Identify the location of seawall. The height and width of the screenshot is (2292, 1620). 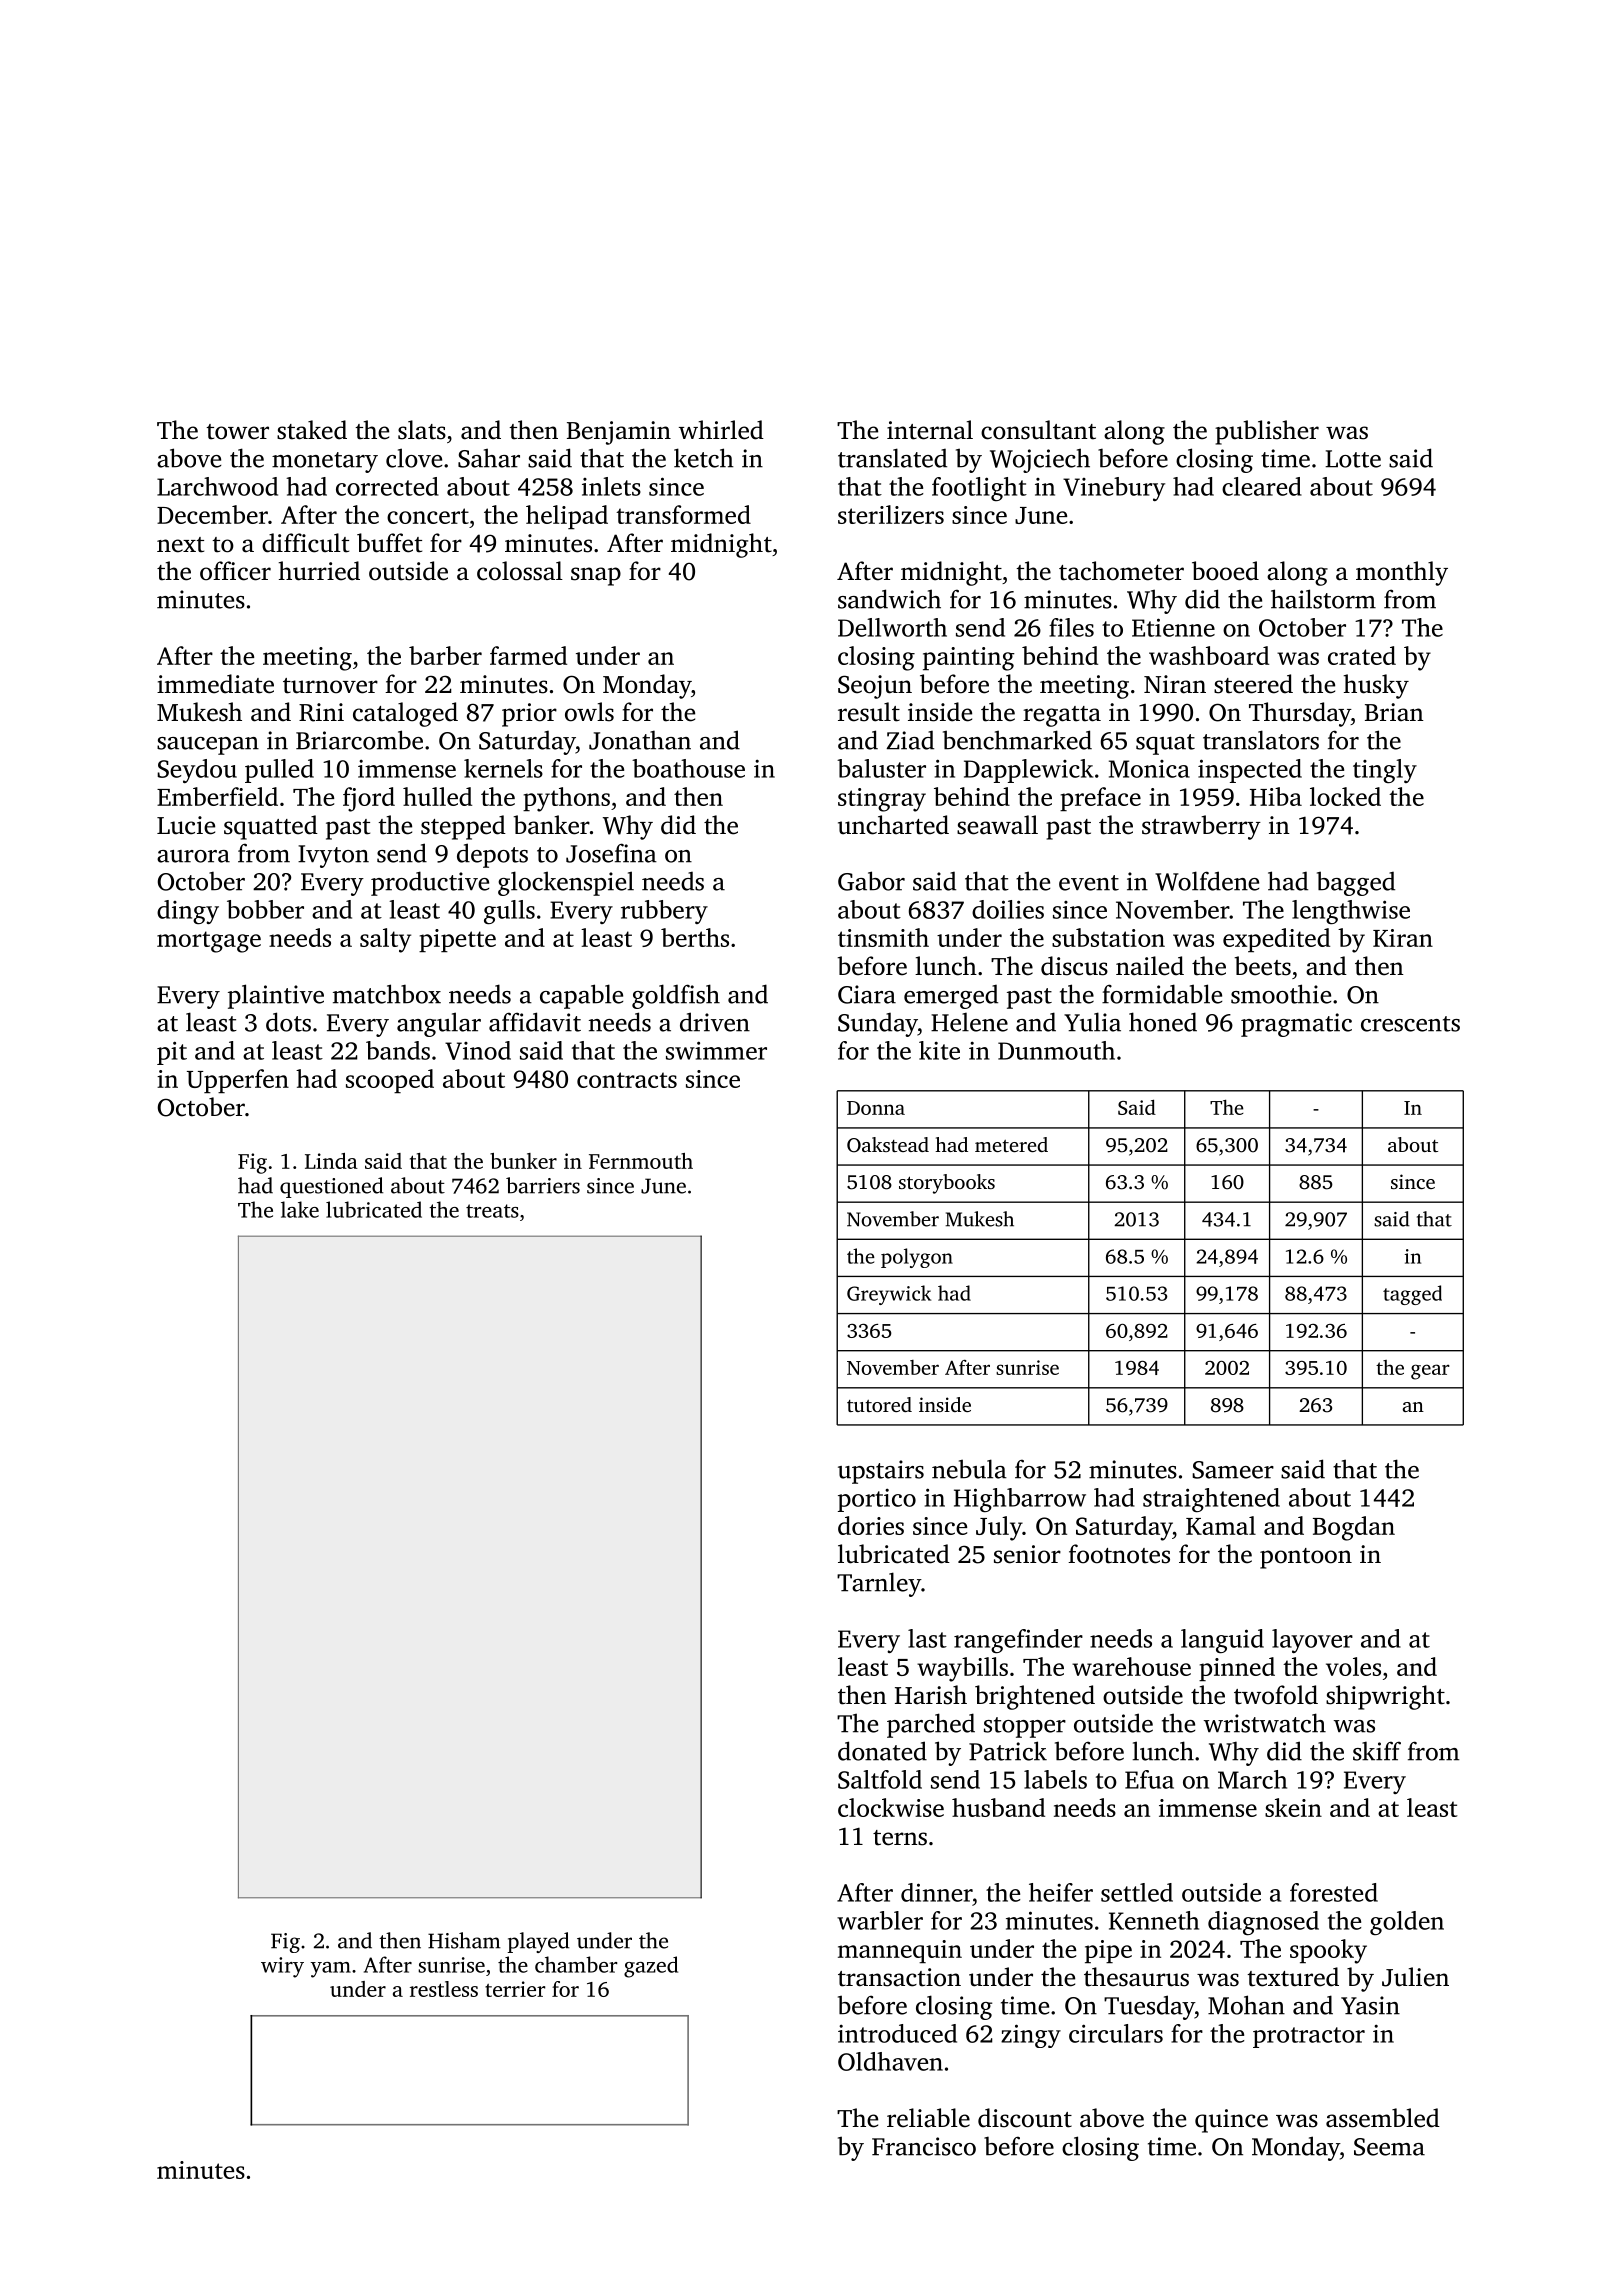
(997, 825).
